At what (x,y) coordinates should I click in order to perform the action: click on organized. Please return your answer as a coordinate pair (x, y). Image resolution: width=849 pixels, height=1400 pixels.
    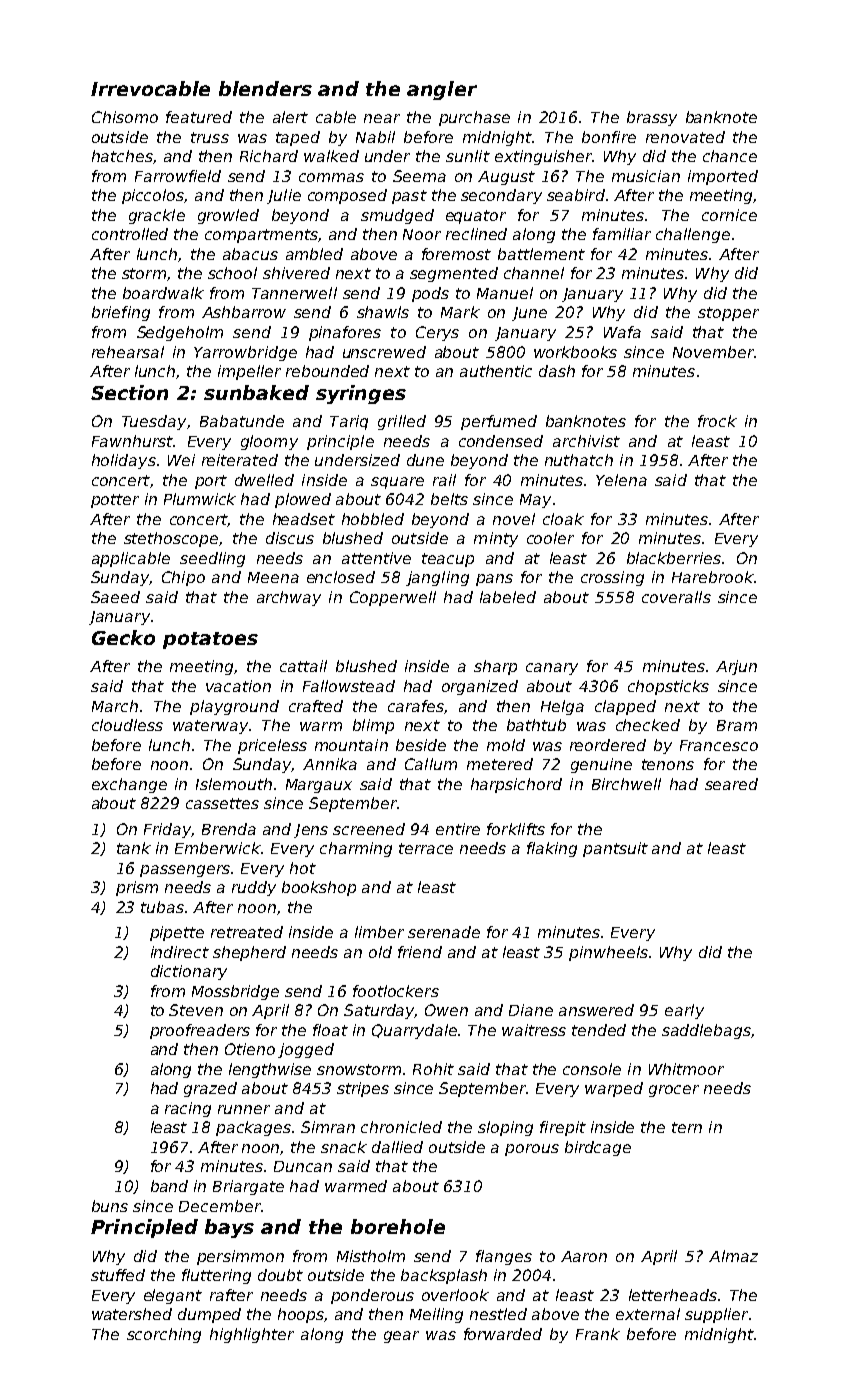
    Looking at the image, I should click on (480, 687).
